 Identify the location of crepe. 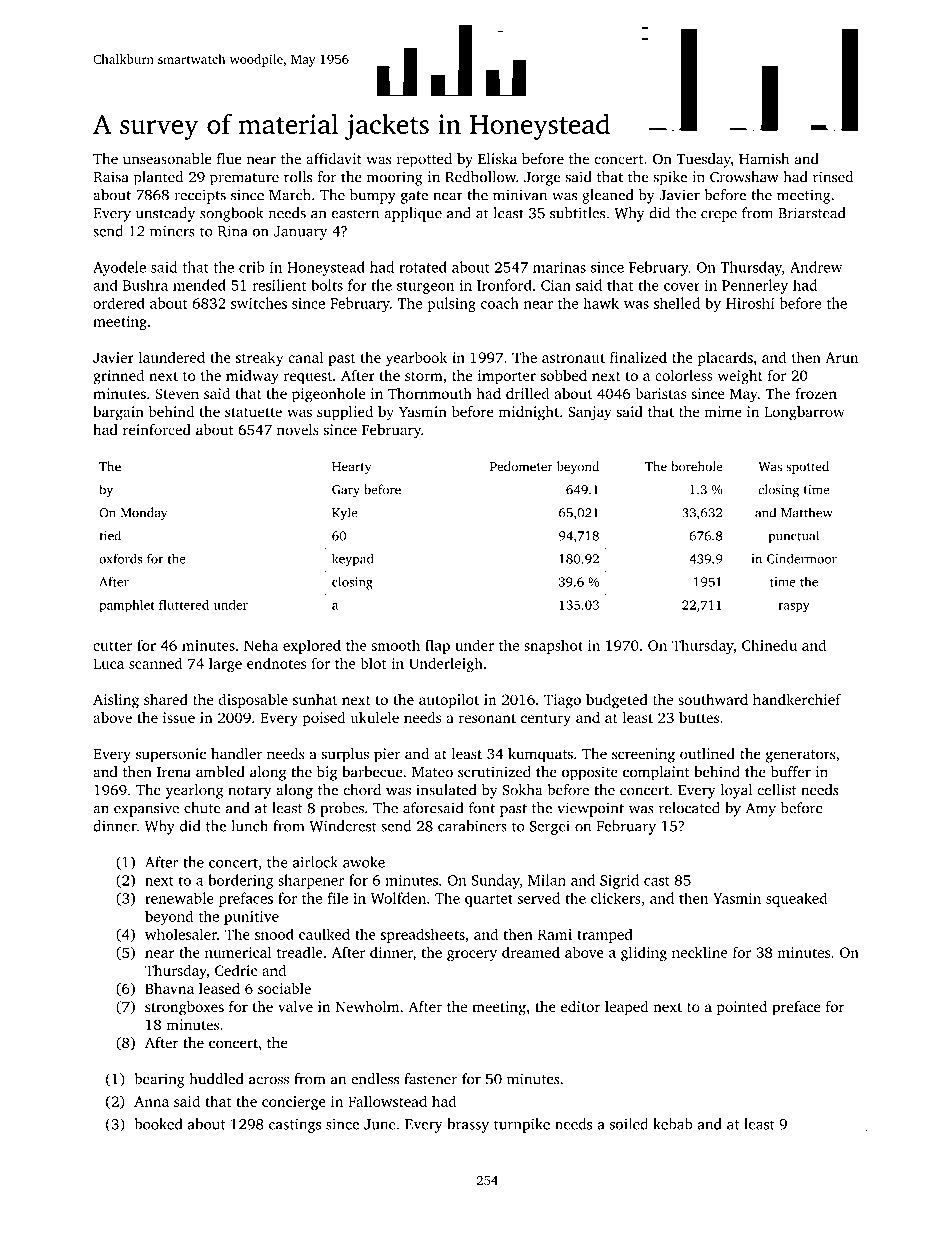
(719, 216).
